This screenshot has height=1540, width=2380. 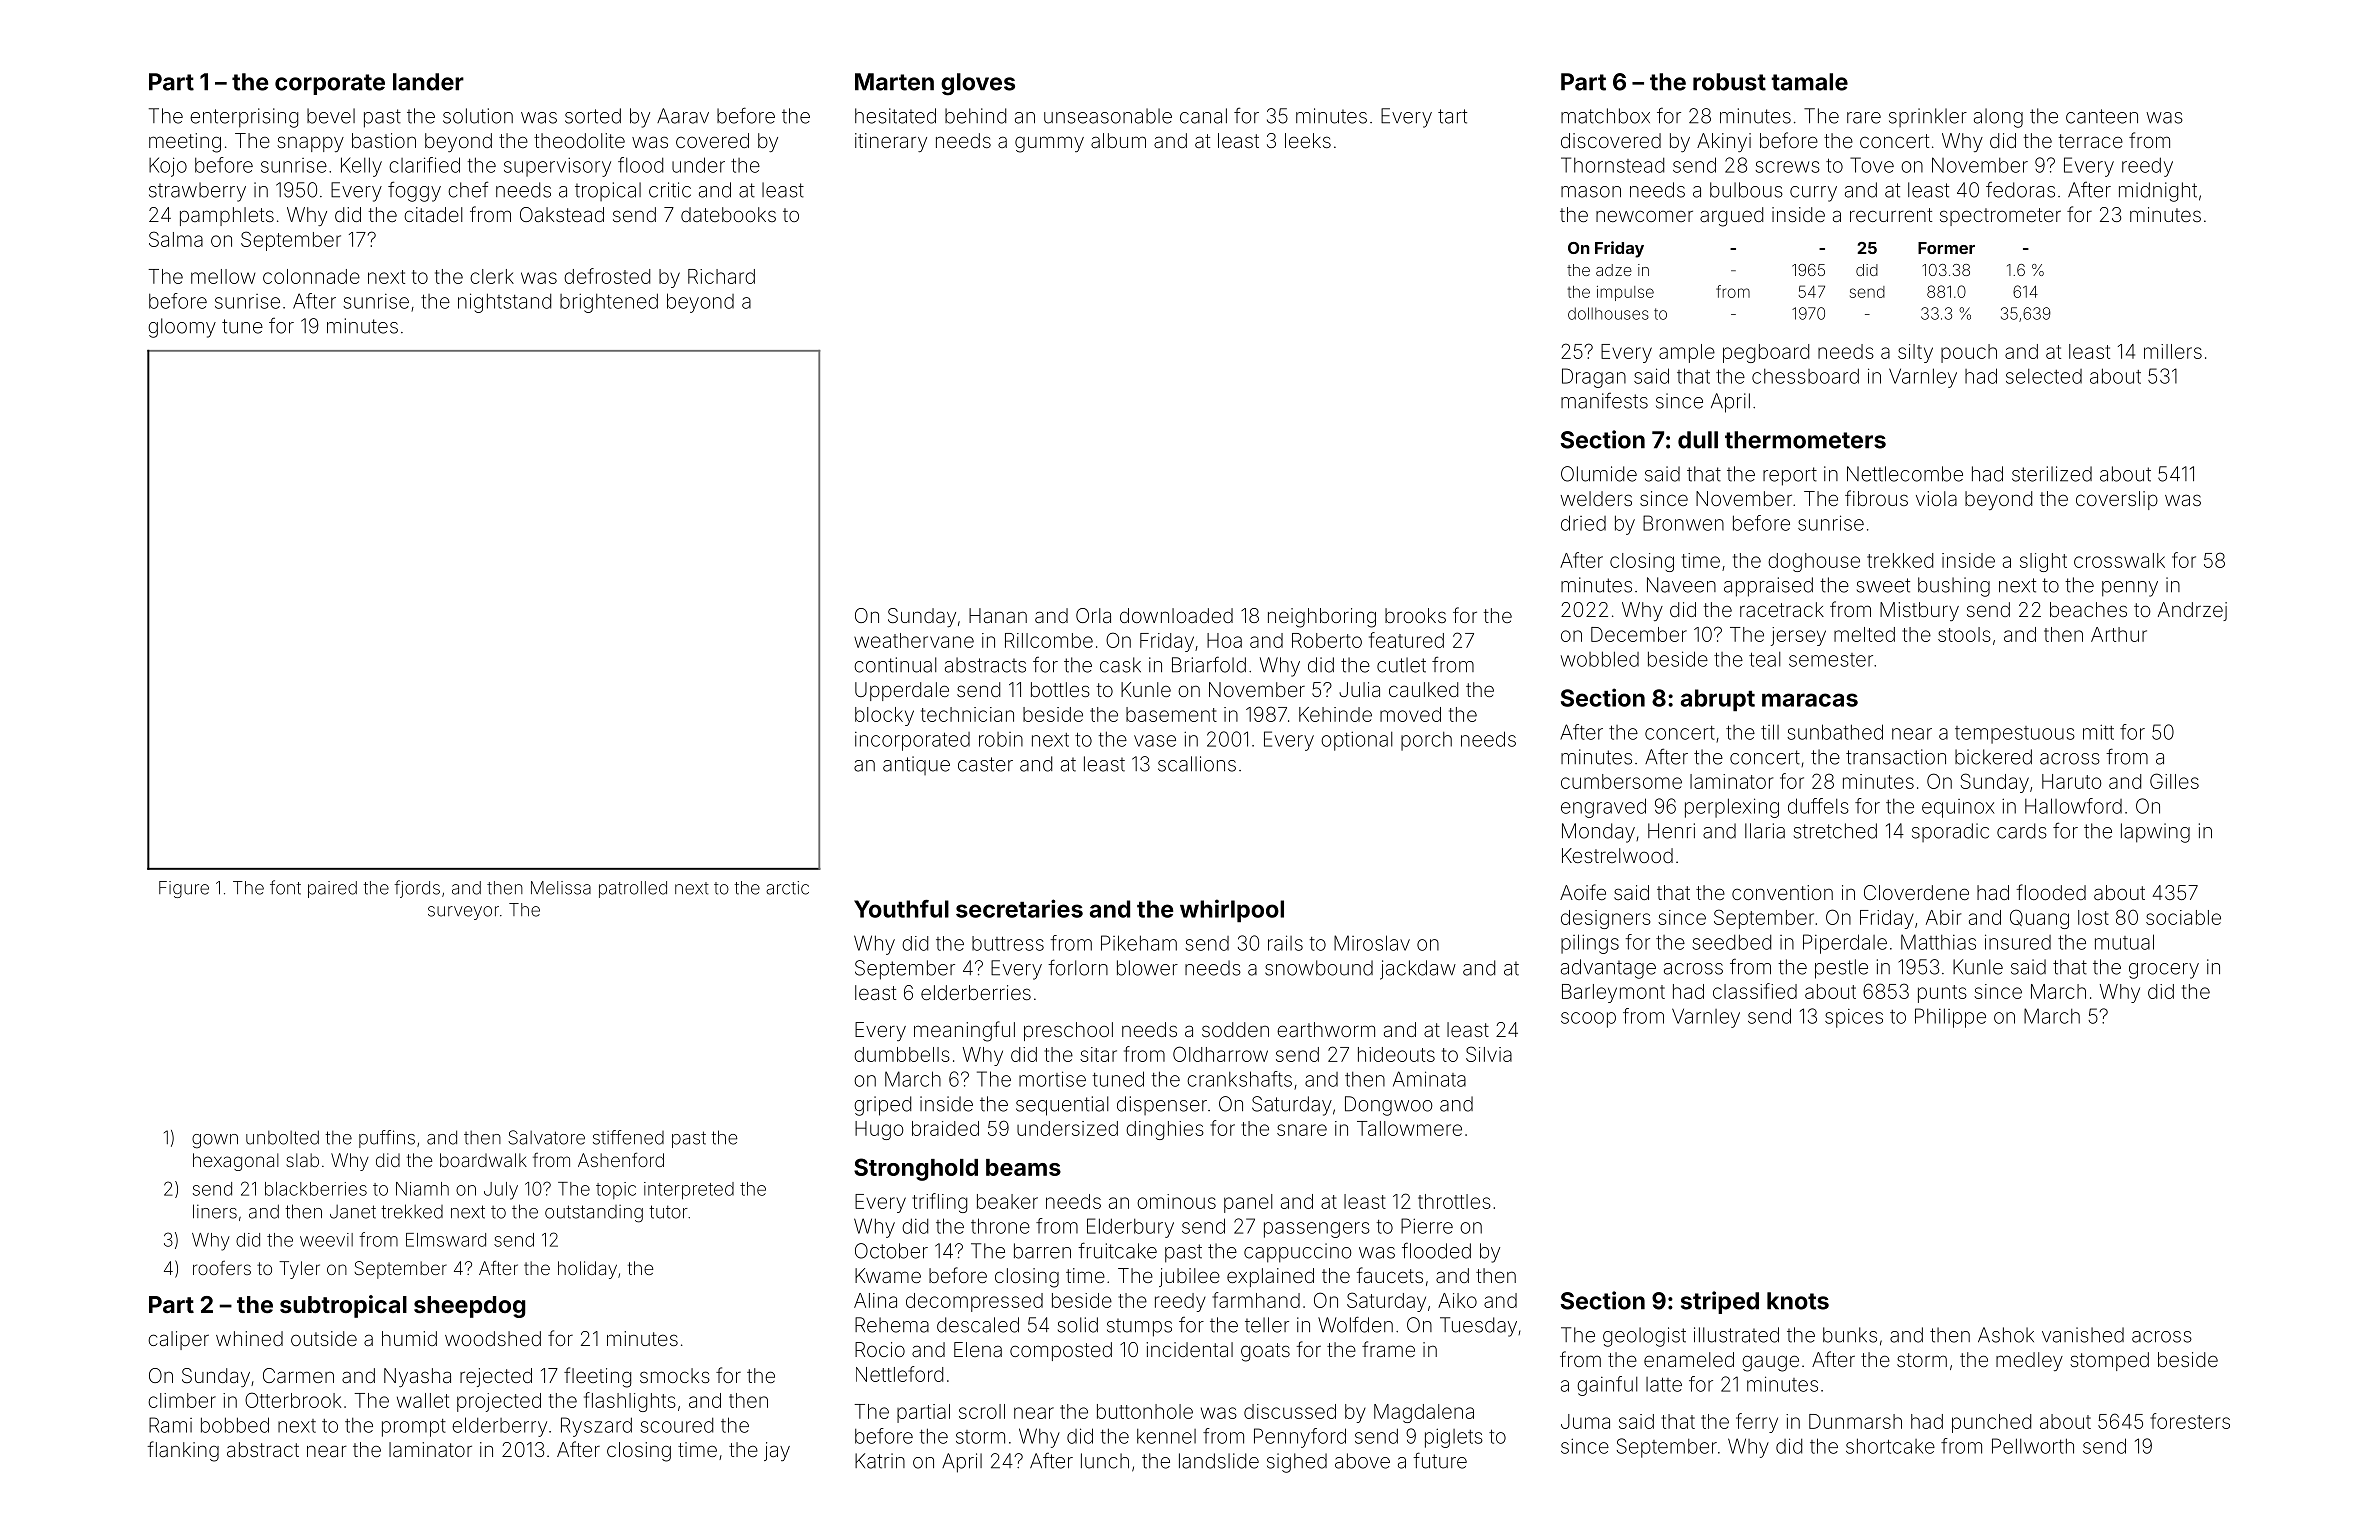 What do you see at coordinates (880, 1461) in the screenshot?
I see `Katrin` at bounding box center [880, 1461].
